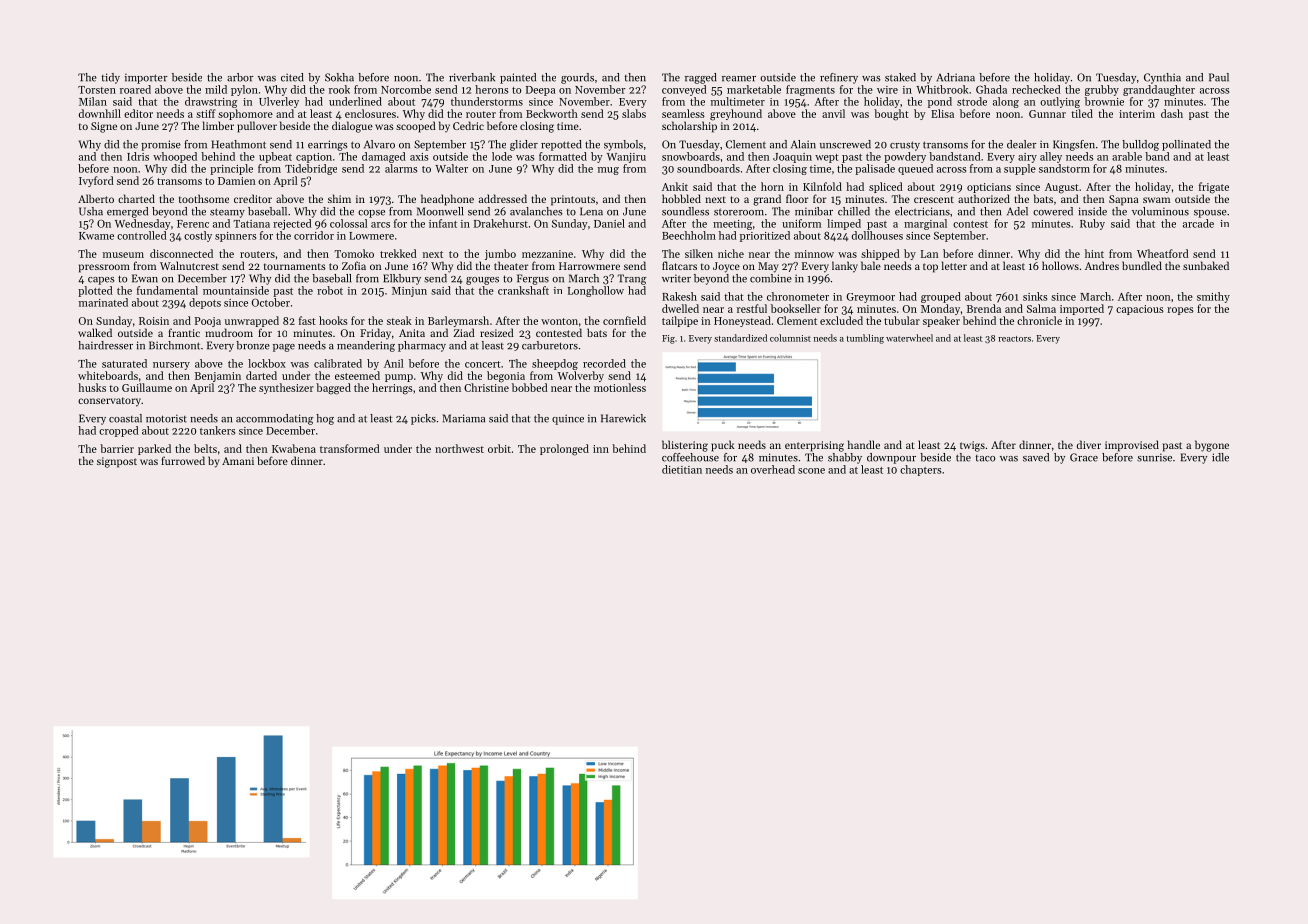 The width and height of the screenshot is (1308, 924). I want to click on cornfield, so click(624, 320).
